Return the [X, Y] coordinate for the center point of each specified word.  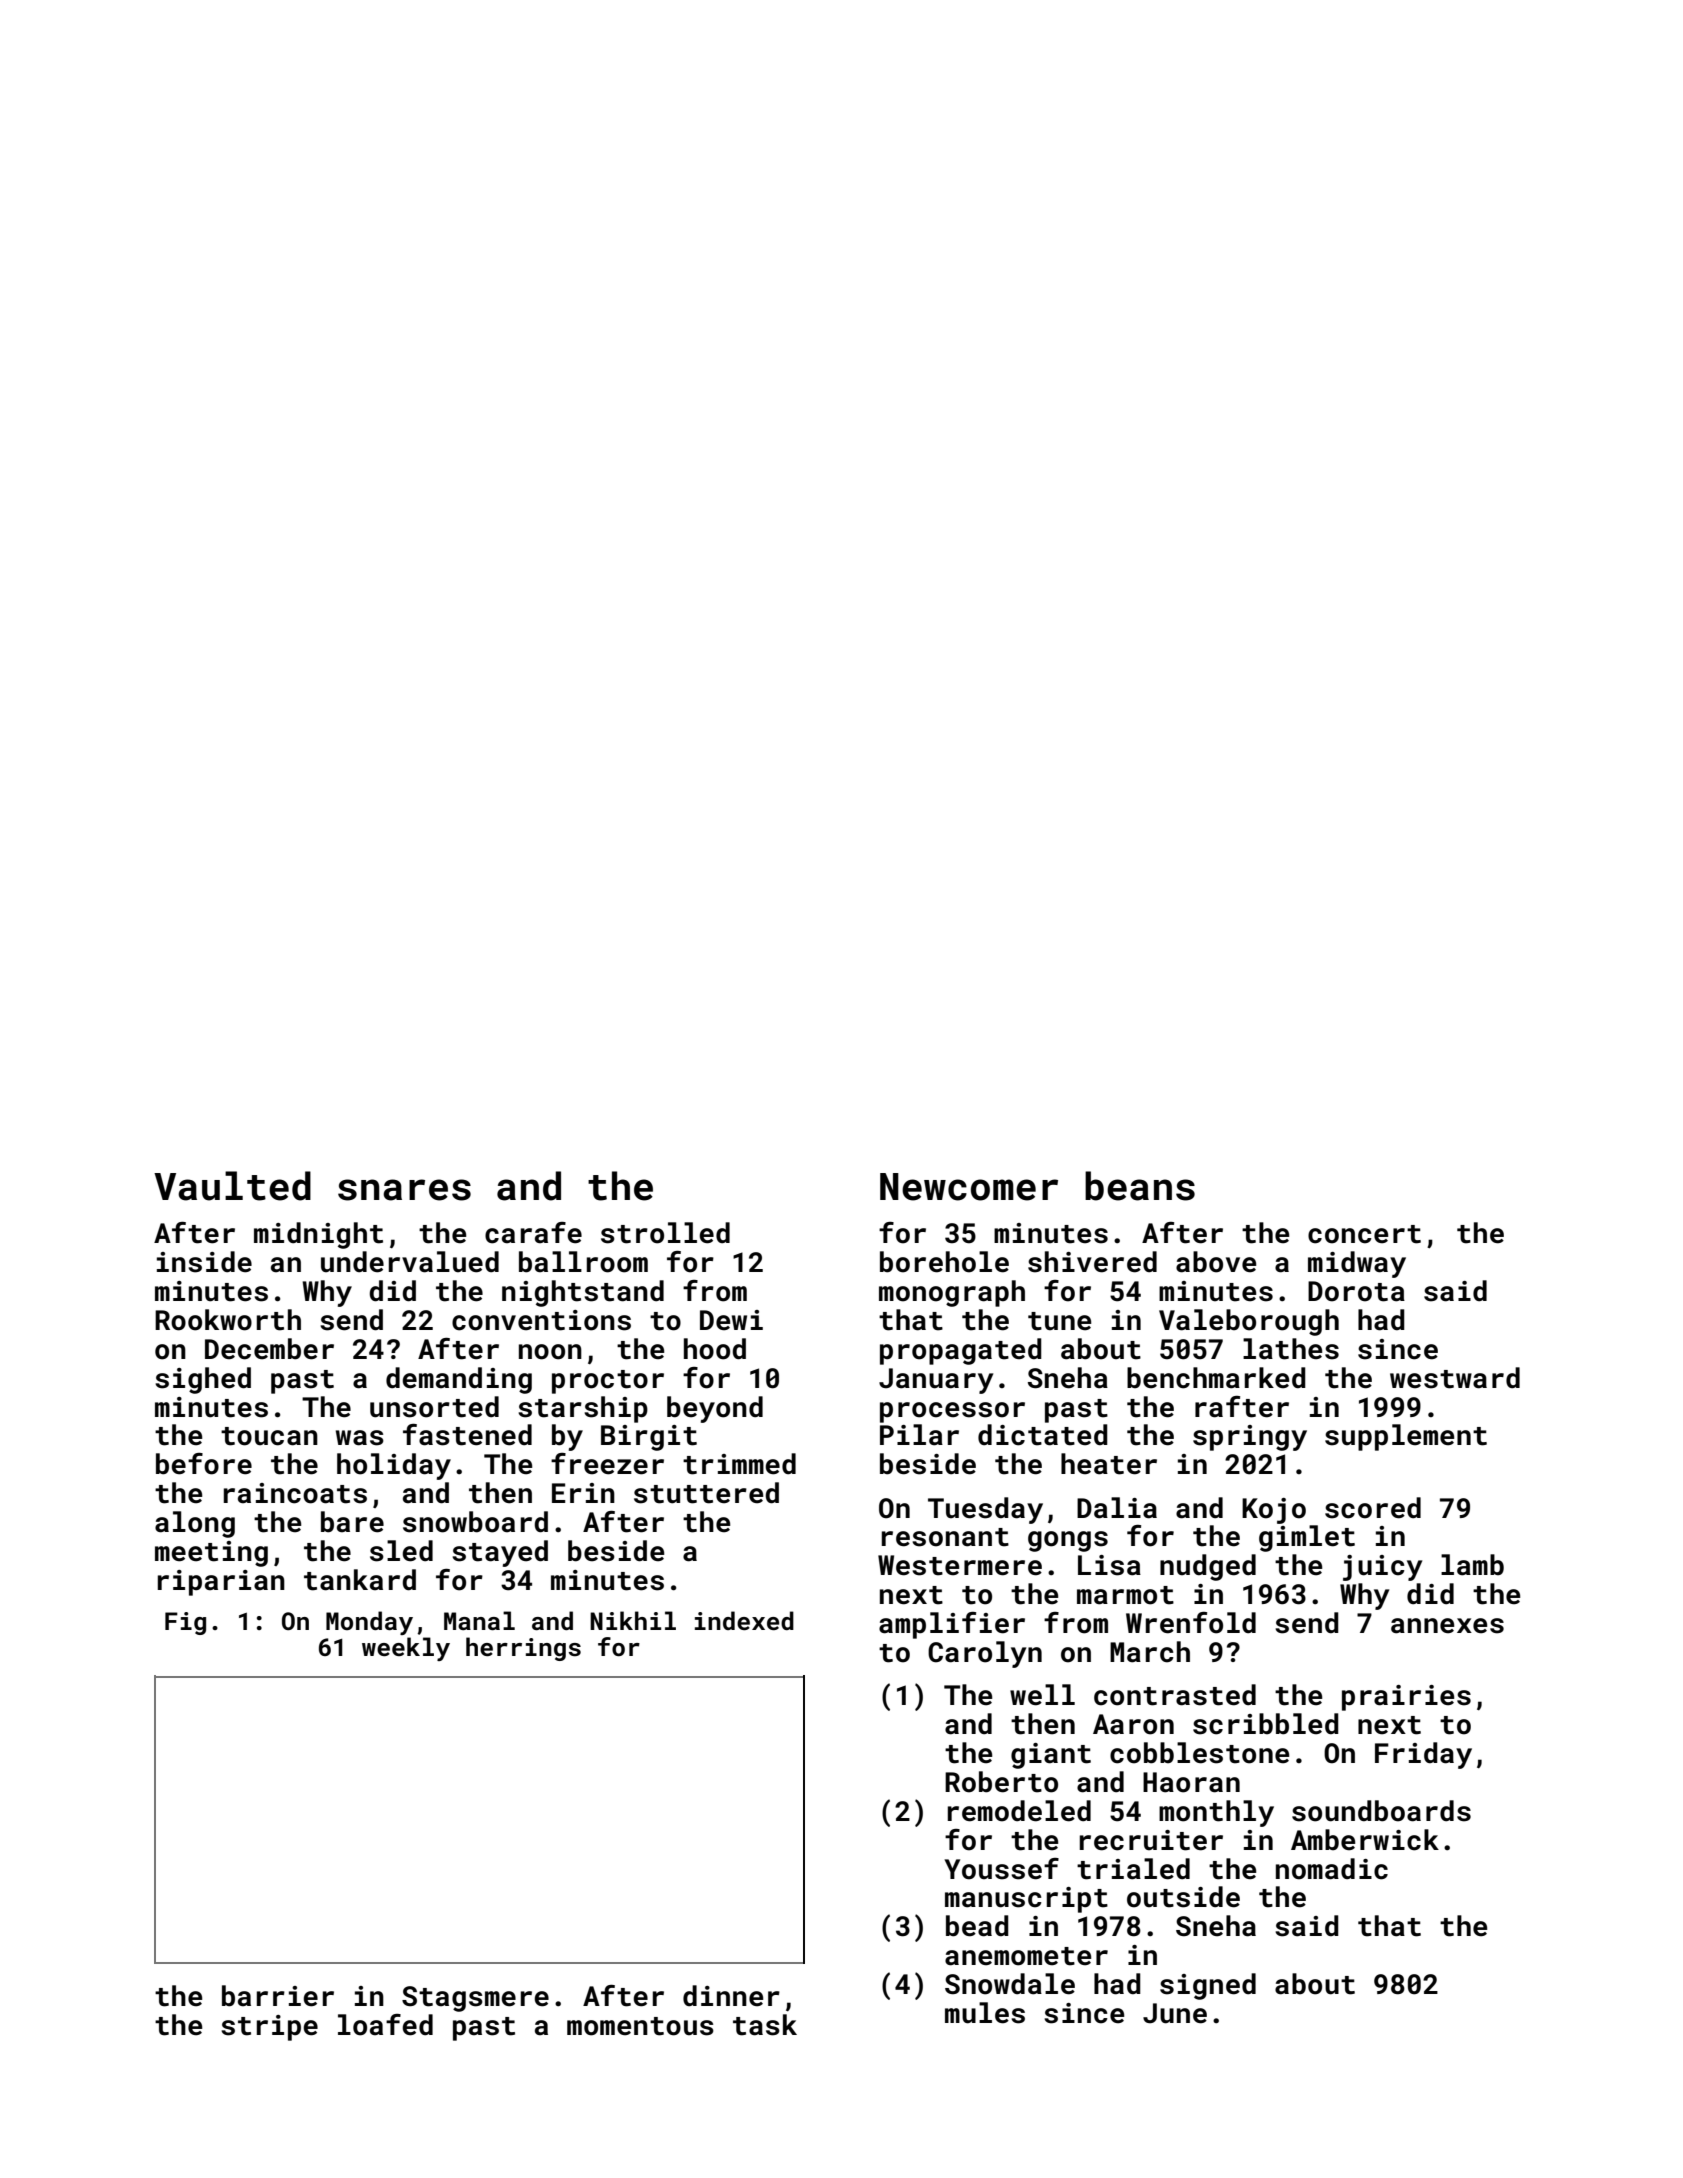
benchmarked [1216, 1378]
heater [1109, 1464]
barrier [278, 1996]
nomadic [1332, 1869]
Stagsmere [475, 1999]
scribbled [1266, 1724]
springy [1250, 1438]
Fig [185, 1623]
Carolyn [985, 1654]
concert [1364, 1234]
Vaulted [232, 1186]
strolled [665, 1233]
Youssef [1001, 1869]
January [936, 1381]
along [195, 1524]
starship [583, 1409]
